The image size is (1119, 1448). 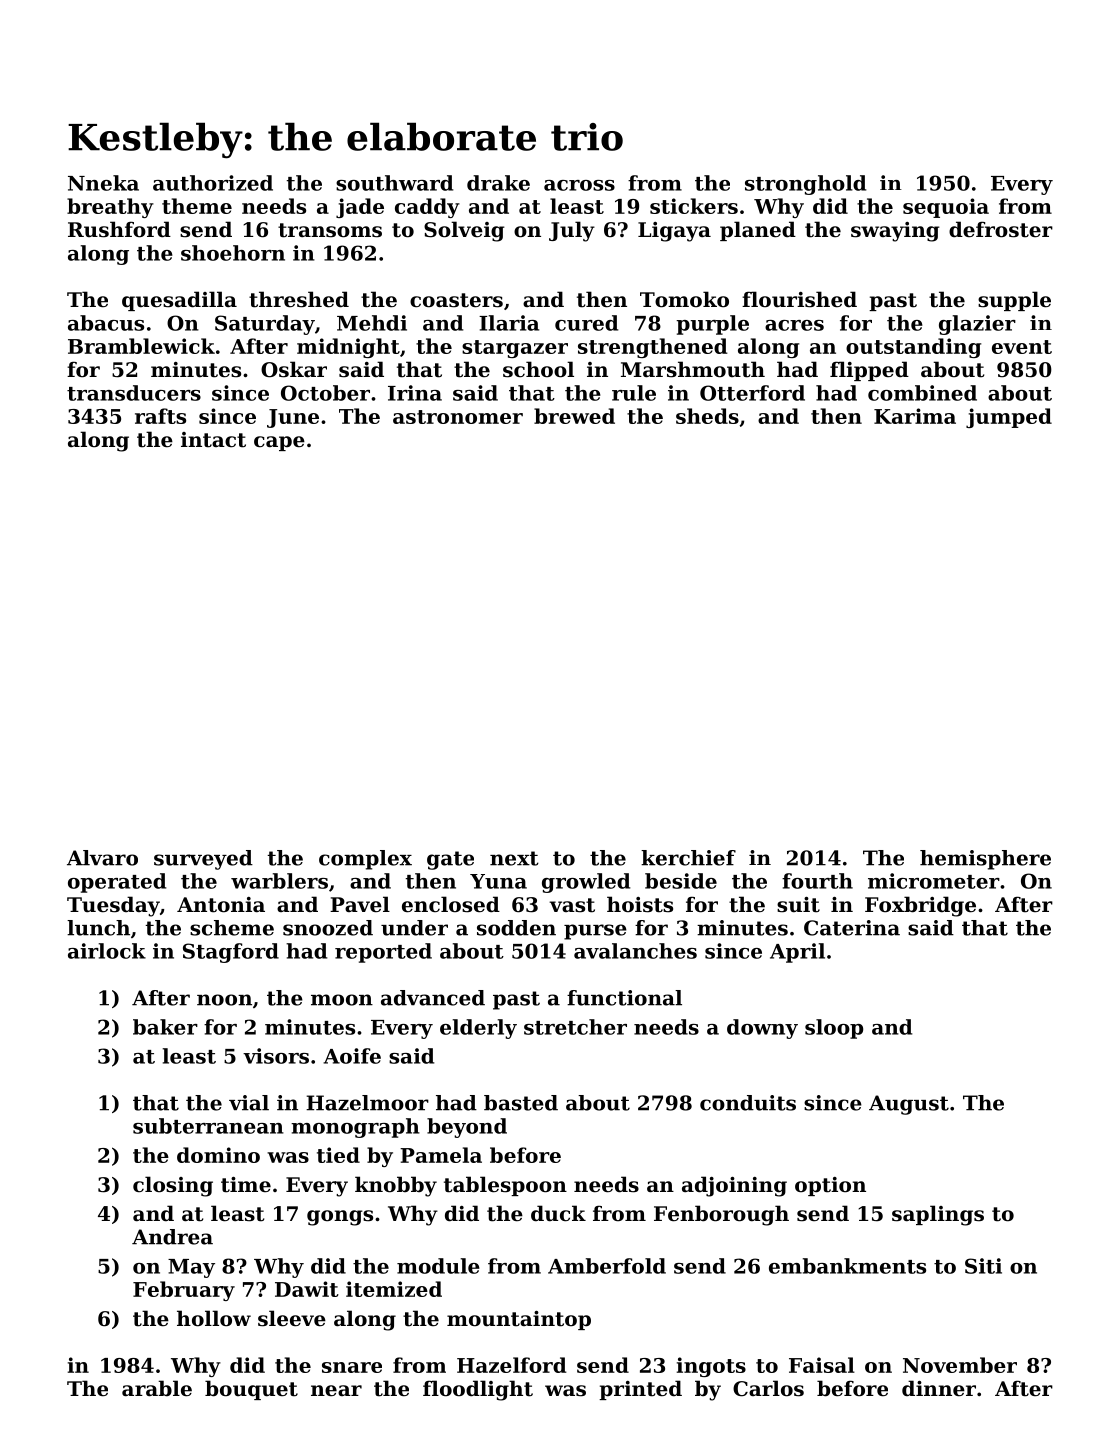 What do you see at coordinates (934, 881) in the image?
I see `micrometer` at bounding box center [934, 881].
